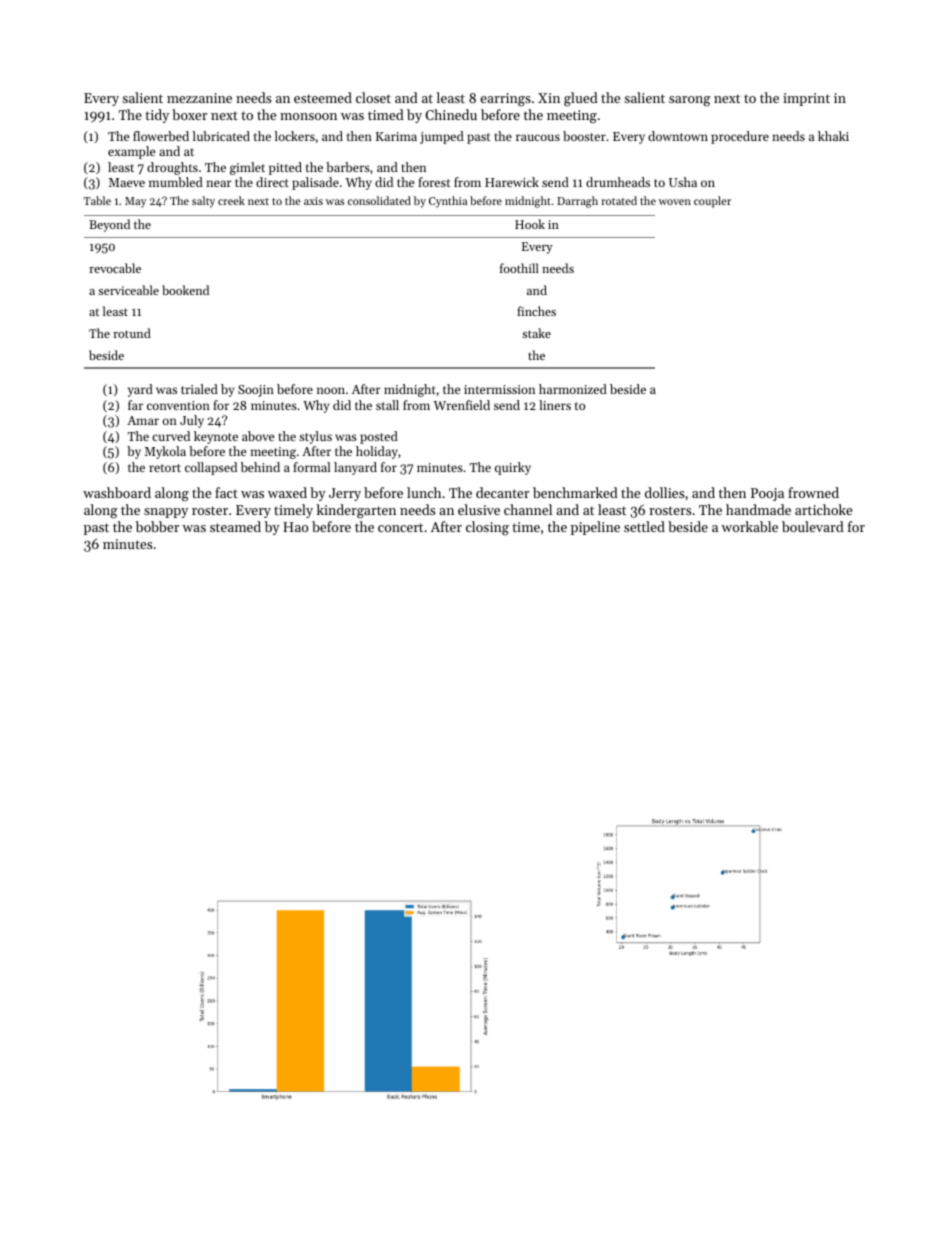 The height and width of the screenshot is (1233, 952). What do you see at coordinates (536, 311) in the screenshot?
I see `finches` at bounding box center [536, 311].
